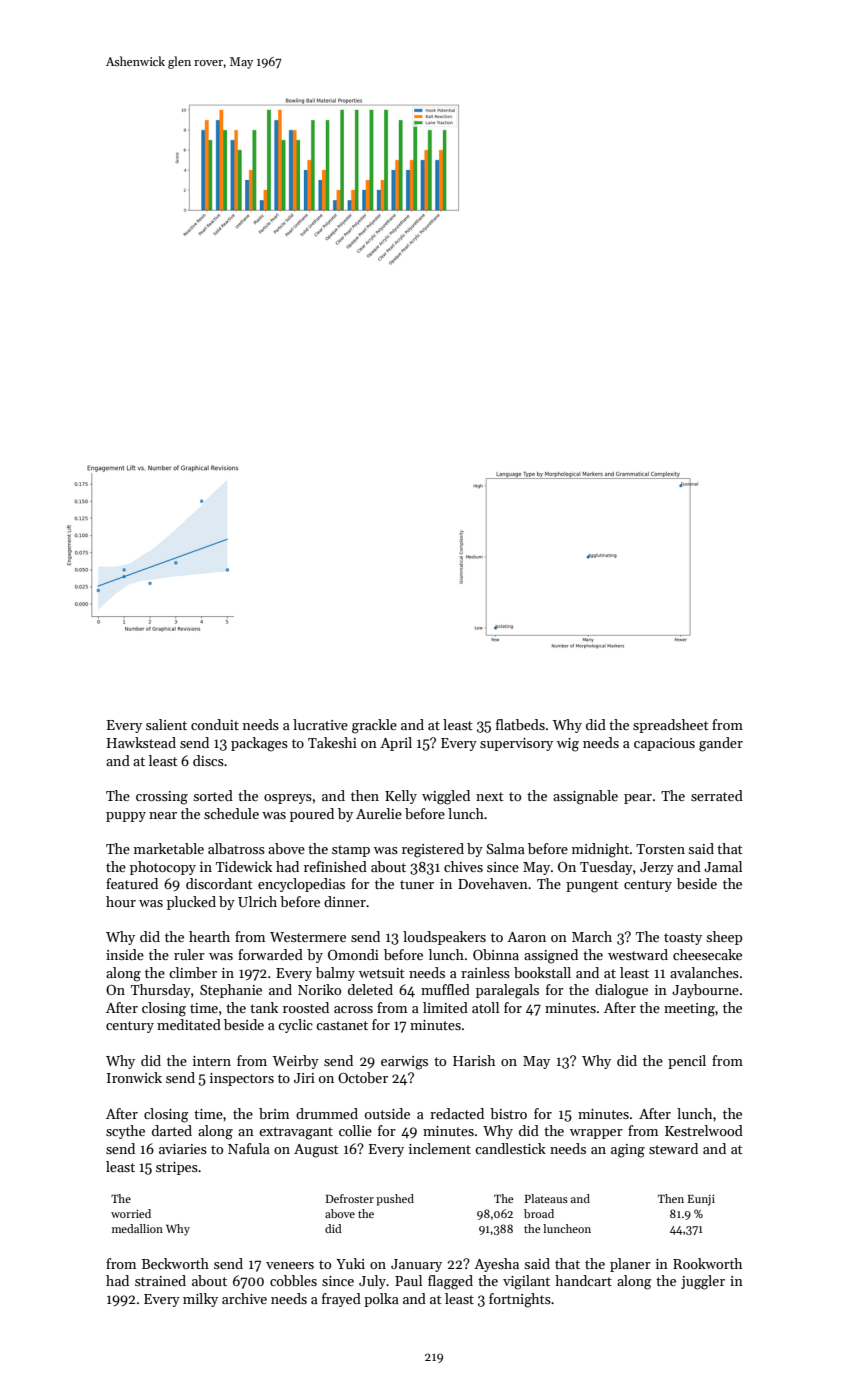  What do you see at coordinates (350, 1263) in the page?
I see `Yuki` at bounding box center [350, 1263].
